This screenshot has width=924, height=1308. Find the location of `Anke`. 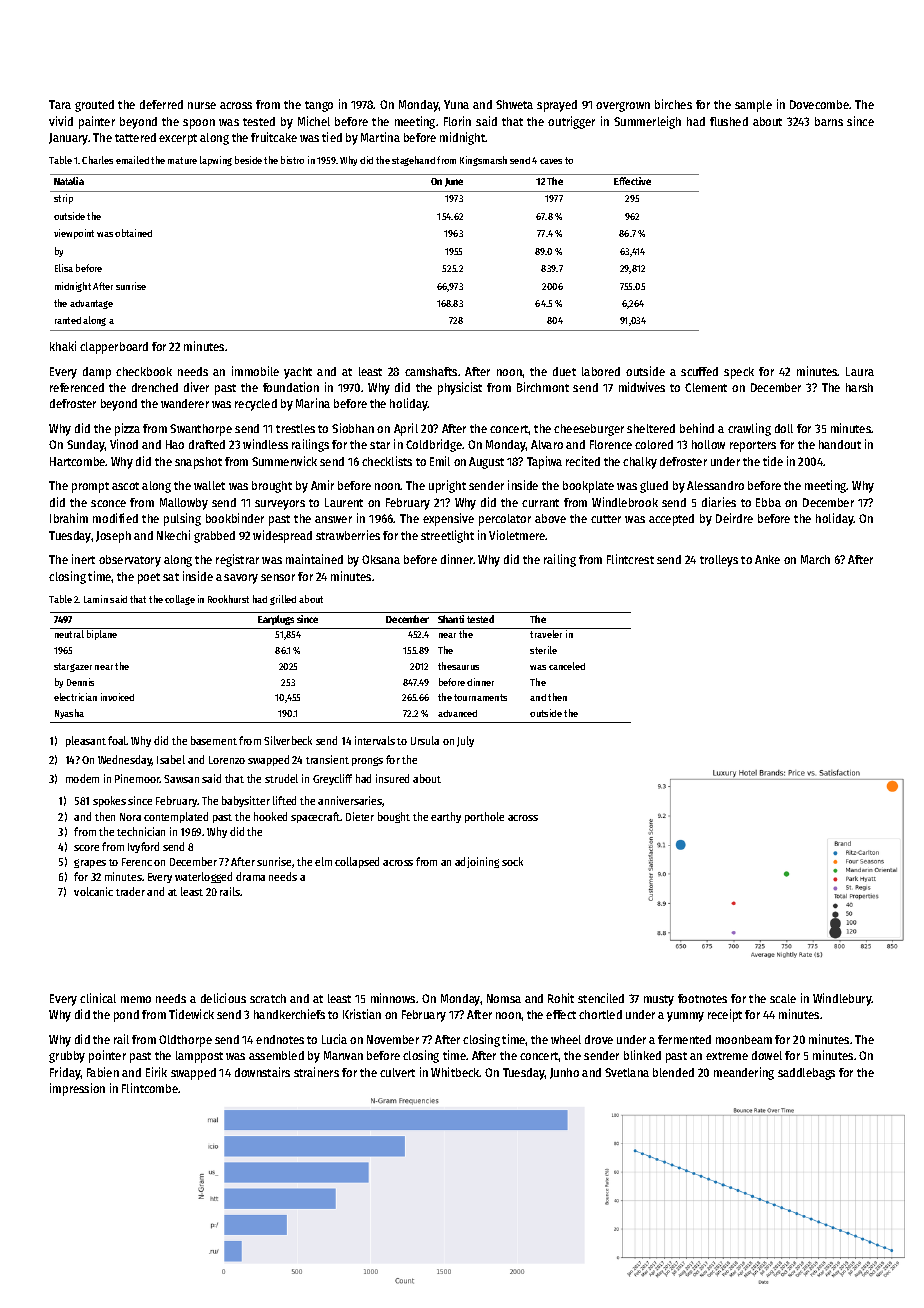

Anke is located at coordinates (767, 559).
